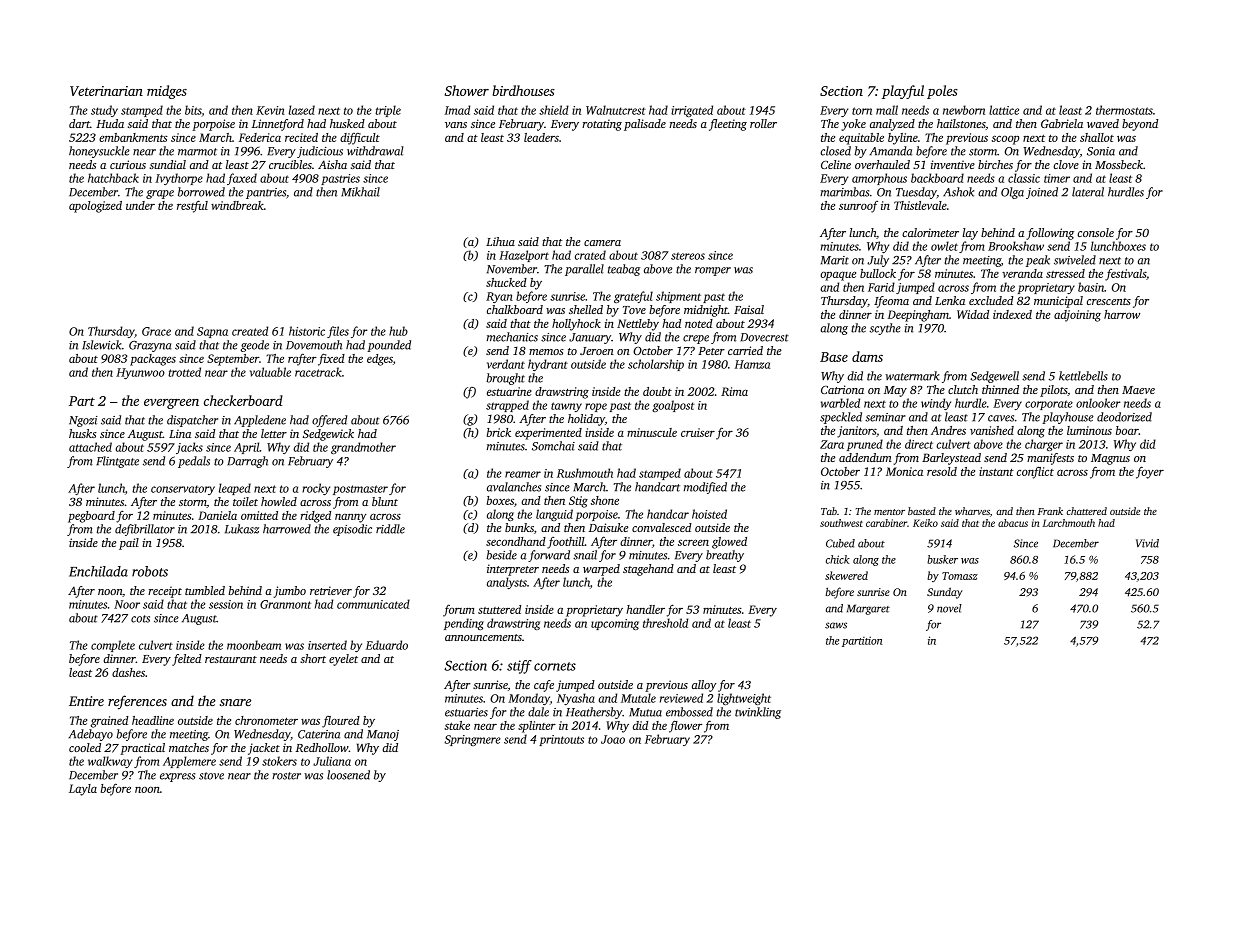 The image size is (1233, 952). Describe the element at coordinates (524, 90) in the page. I see `birdhouses` at that location.
